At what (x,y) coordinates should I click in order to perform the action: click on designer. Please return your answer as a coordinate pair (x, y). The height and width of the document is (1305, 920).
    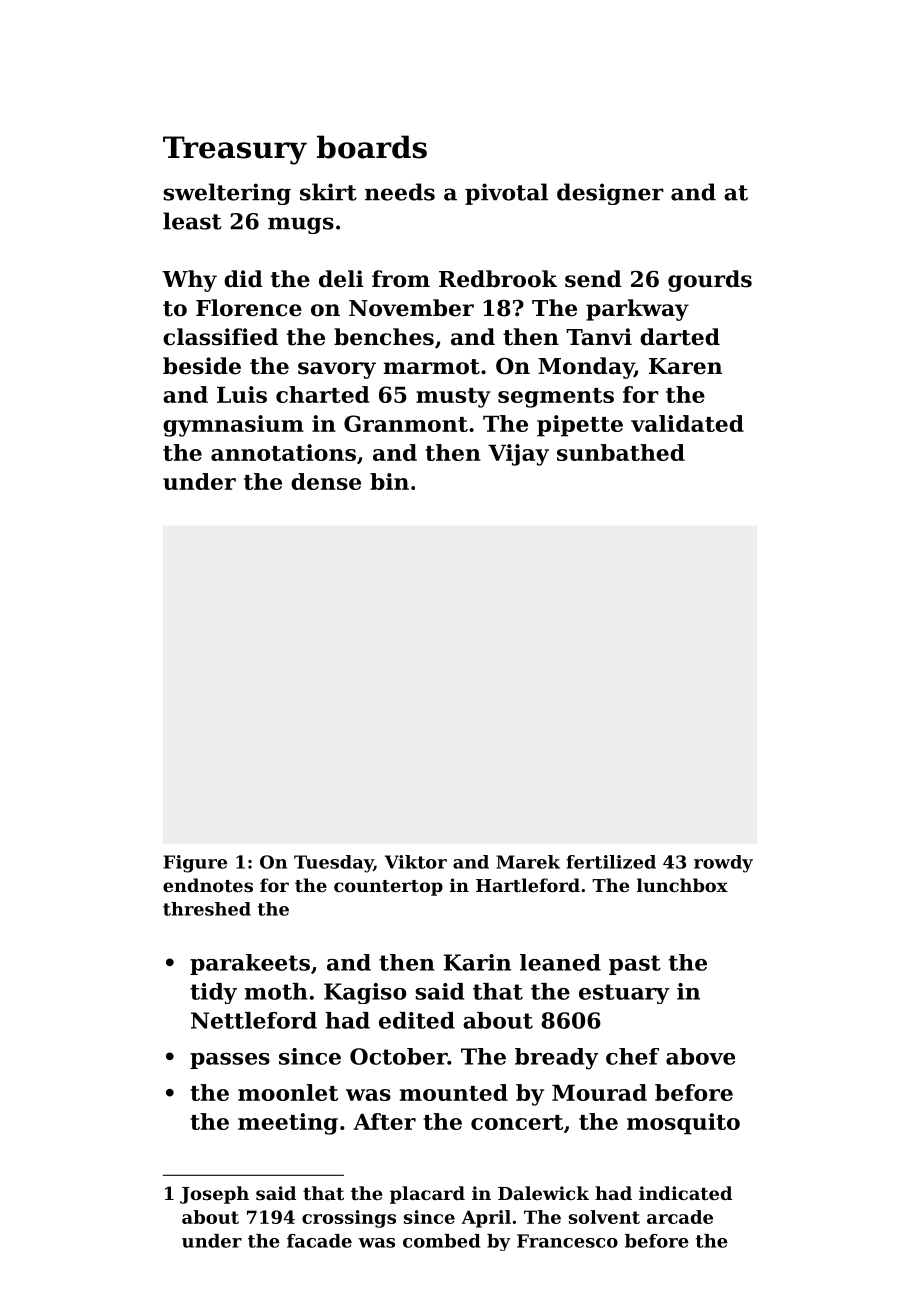
    Looking at the image, I should click on (610, 194).
